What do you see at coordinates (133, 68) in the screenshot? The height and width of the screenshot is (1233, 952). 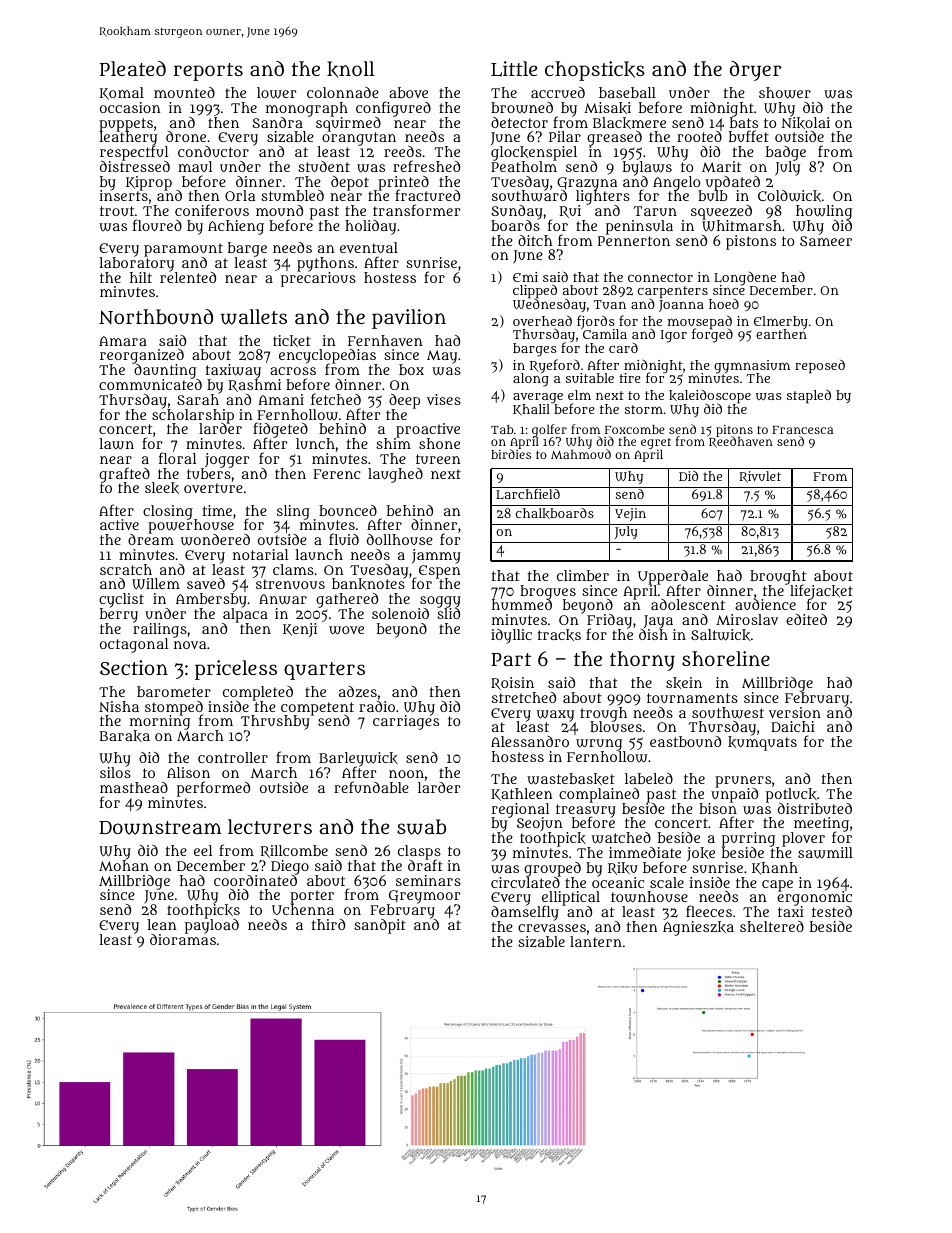 I see `Pleated` at bounding box center [133, 68].
